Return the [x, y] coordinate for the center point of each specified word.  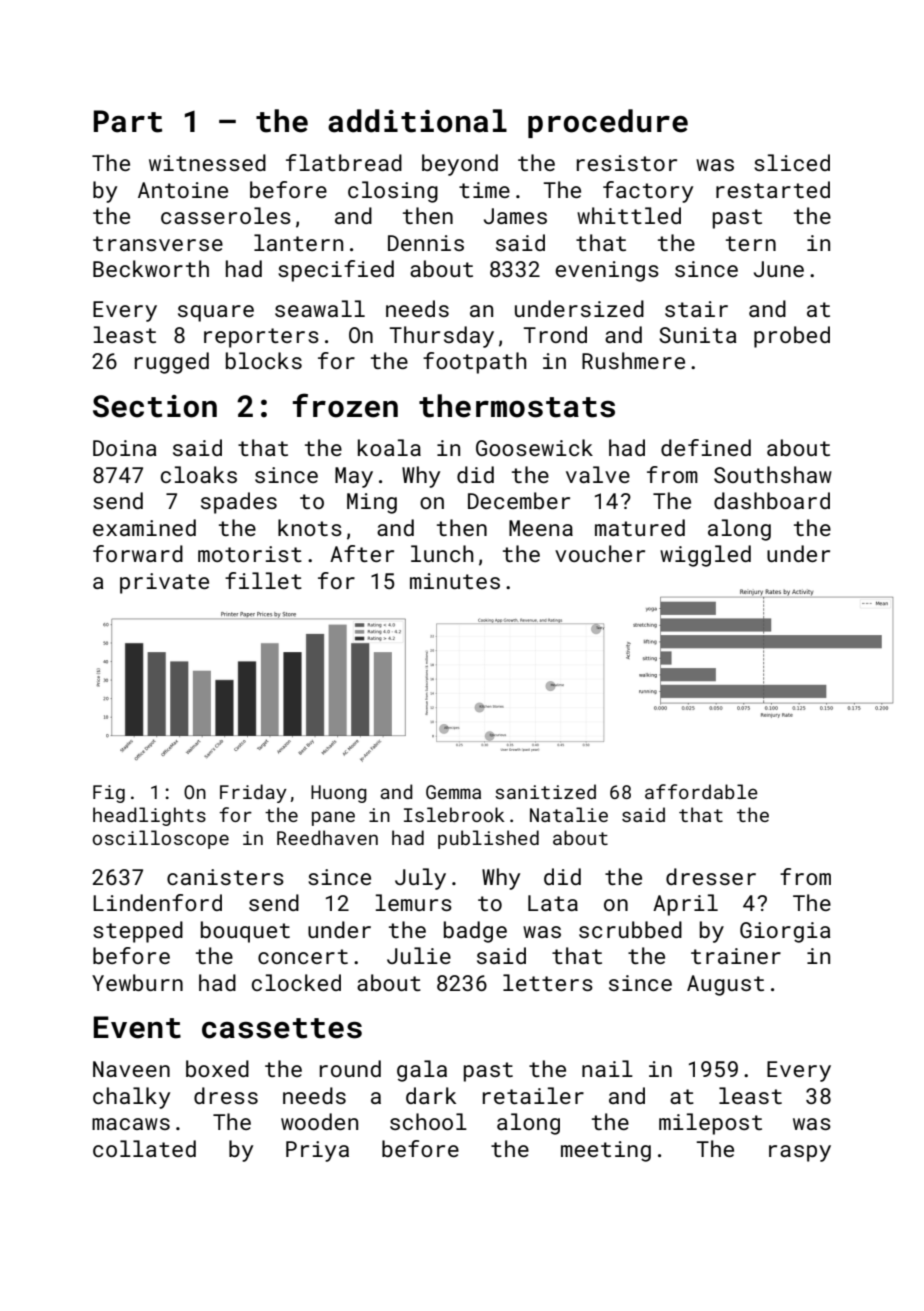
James [515, 216]
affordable [701, 791]
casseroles [226, 215]
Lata [553, 903]
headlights [149, 816]
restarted [773, 189]
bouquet [245, 932]
